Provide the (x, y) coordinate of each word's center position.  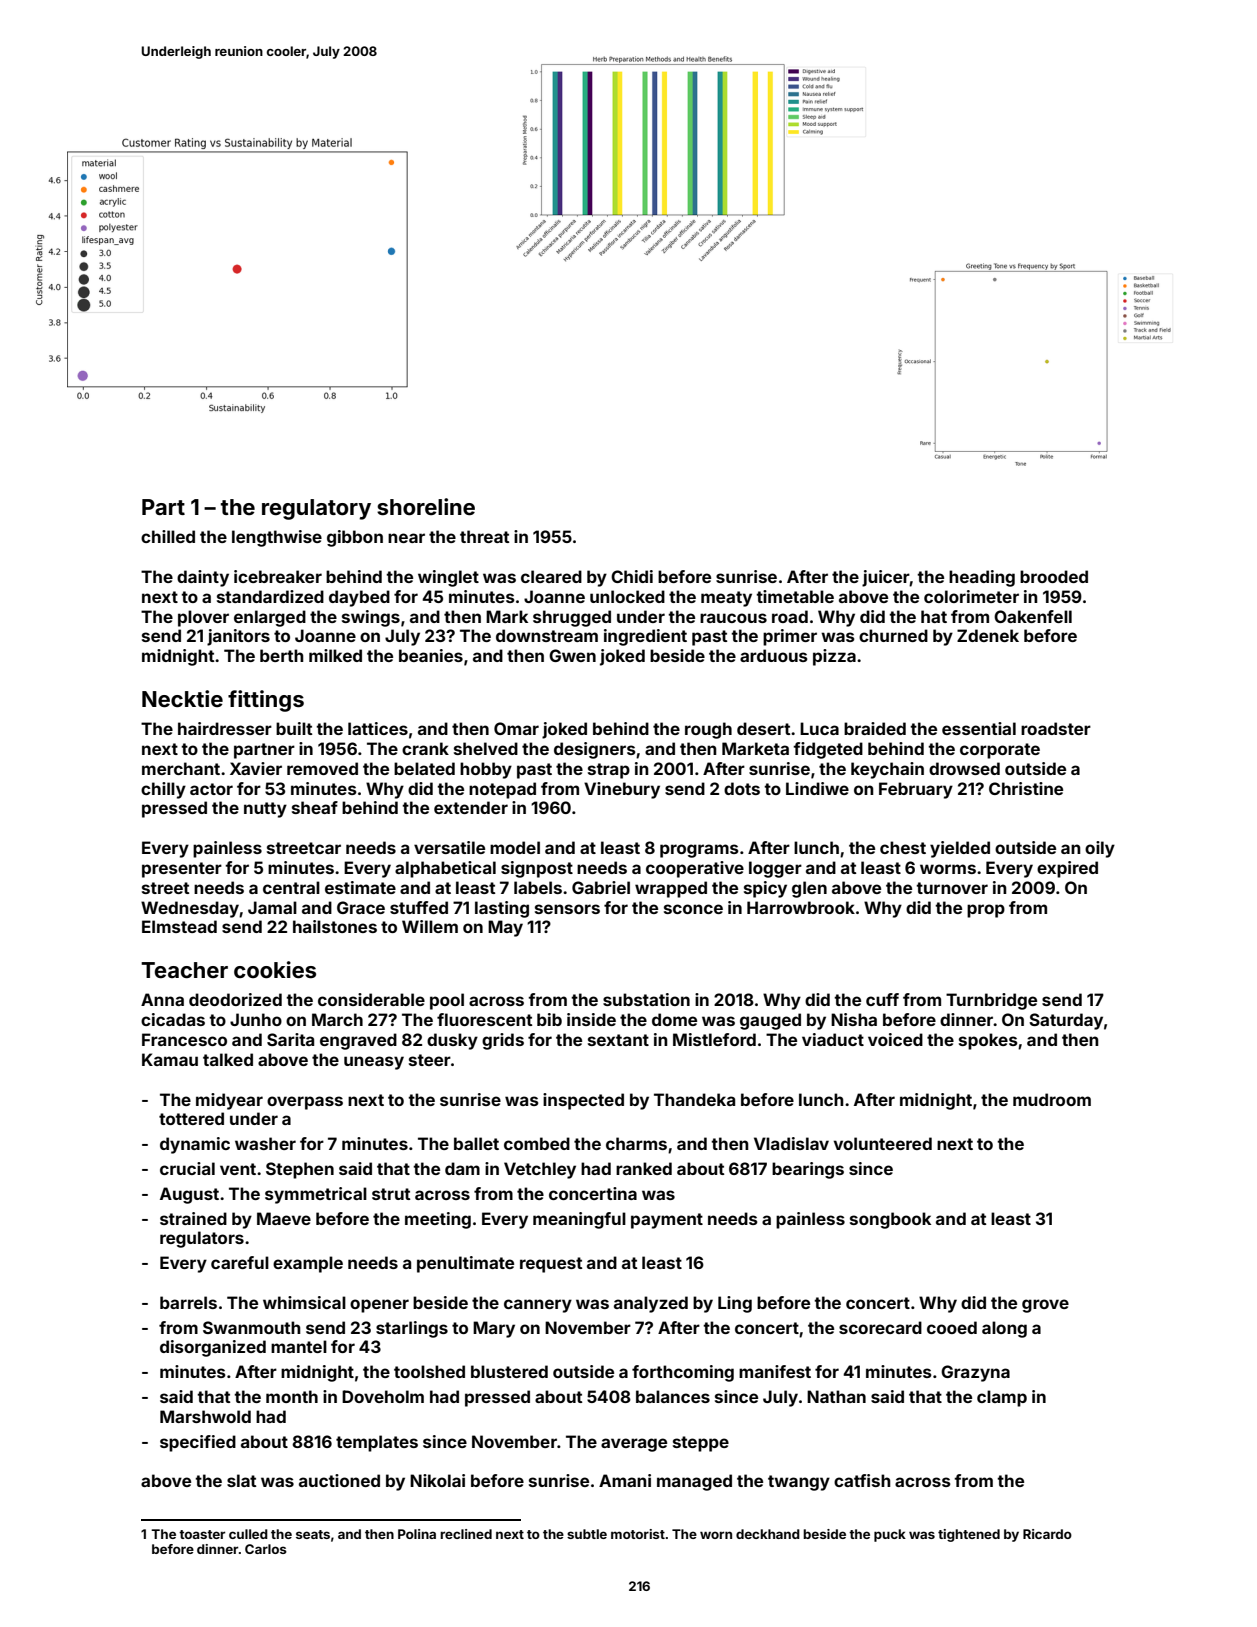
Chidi (632, 576)
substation (646, 999)
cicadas (173, 1019)
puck (890, 1535)
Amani (625, 1480)
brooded (1054, 576)
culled (248, 1534)
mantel (299, 1346)
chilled (168, 536)
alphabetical (445, 869)
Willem (430, 926)
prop (986, 911)
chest (903, 847)
